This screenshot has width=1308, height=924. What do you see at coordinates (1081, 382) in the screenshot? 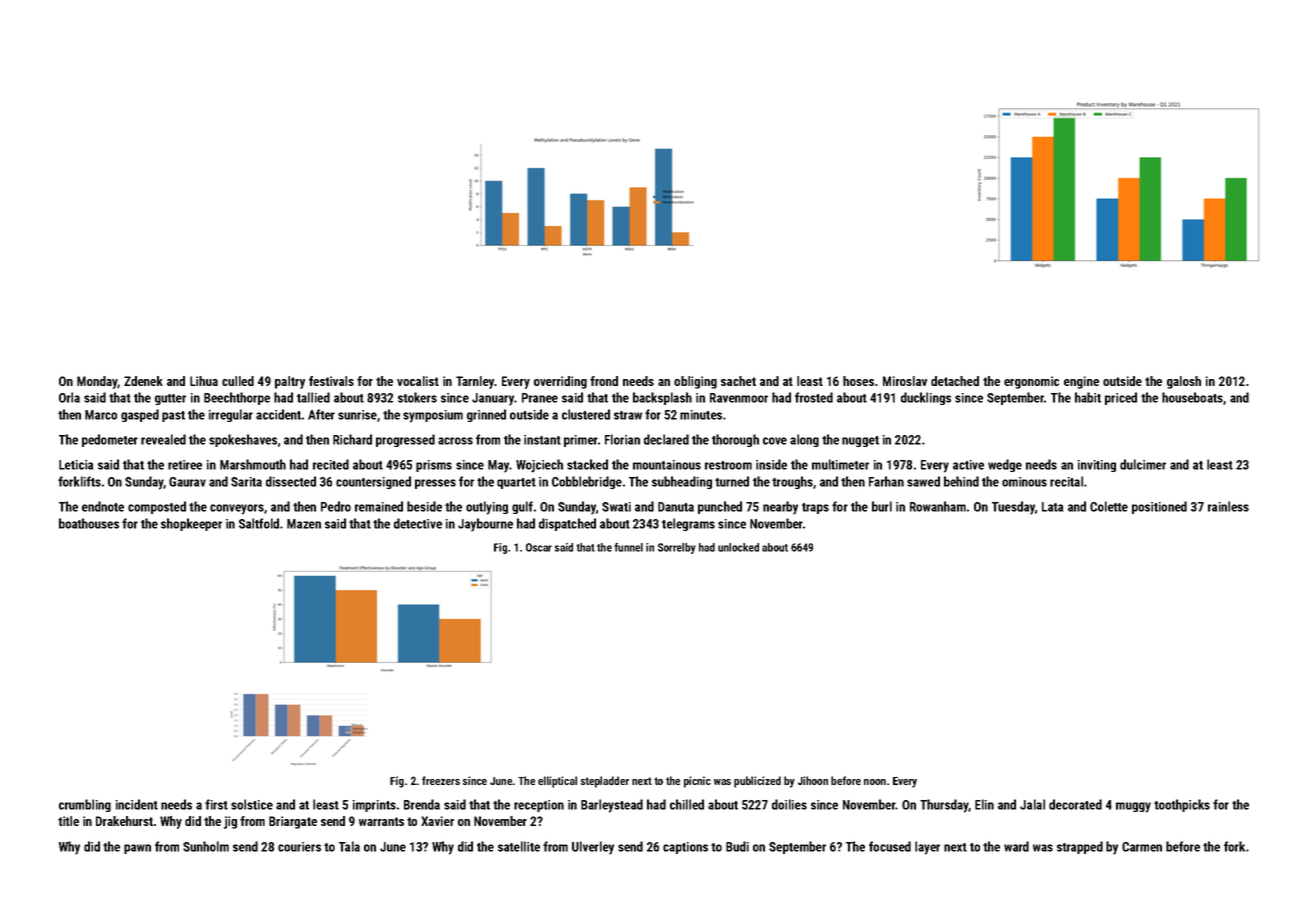
I see `engine` at bounding box center [1081, 382].
